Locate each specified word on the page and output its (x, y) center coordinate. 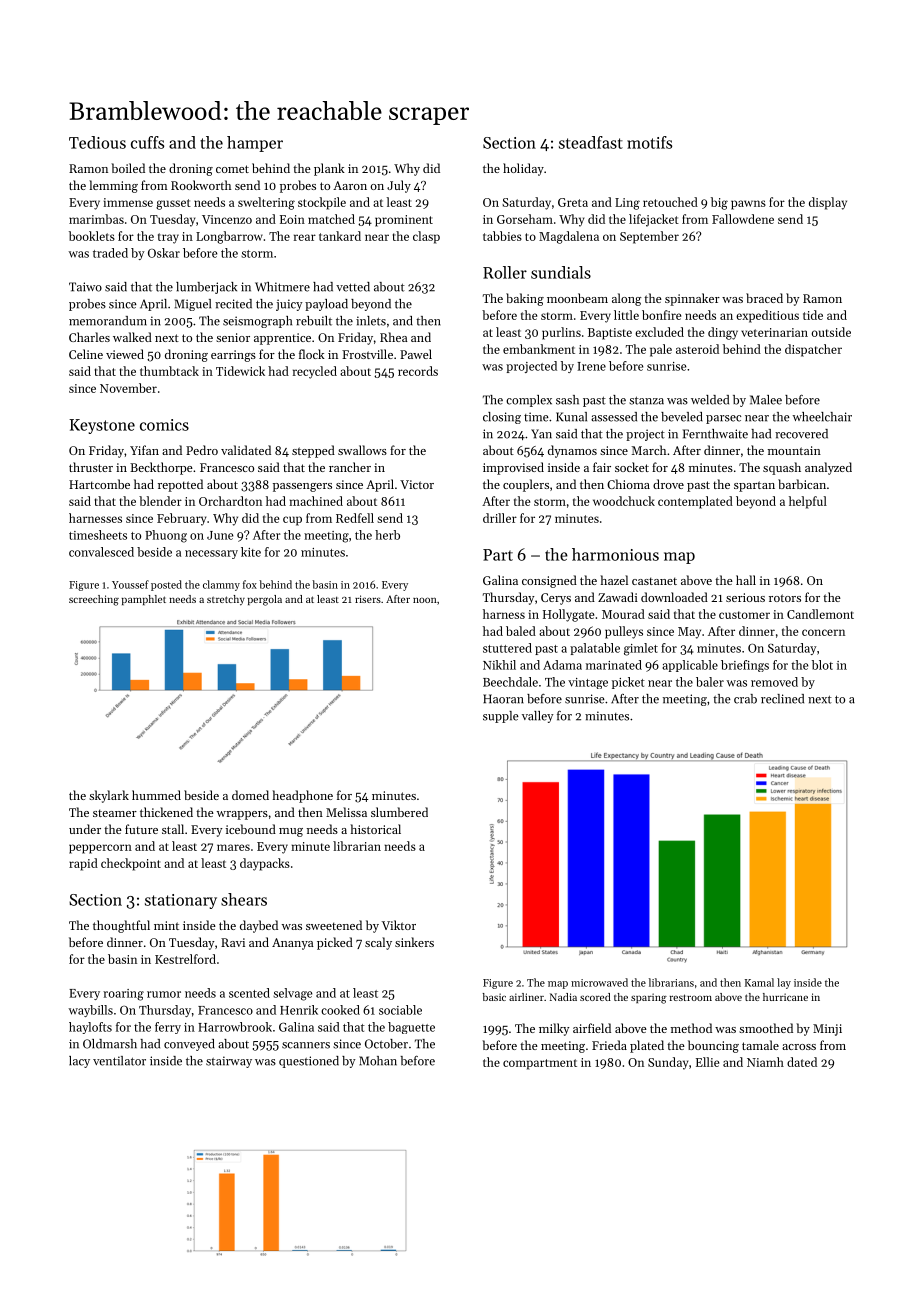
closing (502, 418)
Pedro (202, 450)
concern (823, 632)
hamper (255, 144)
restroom (691, 997)
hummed (156, 795)
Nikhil (499, 665)
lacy (79, 1062)
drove (668, 484)
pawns (748, 205)
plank (329, 169)
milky (554, 1029)
